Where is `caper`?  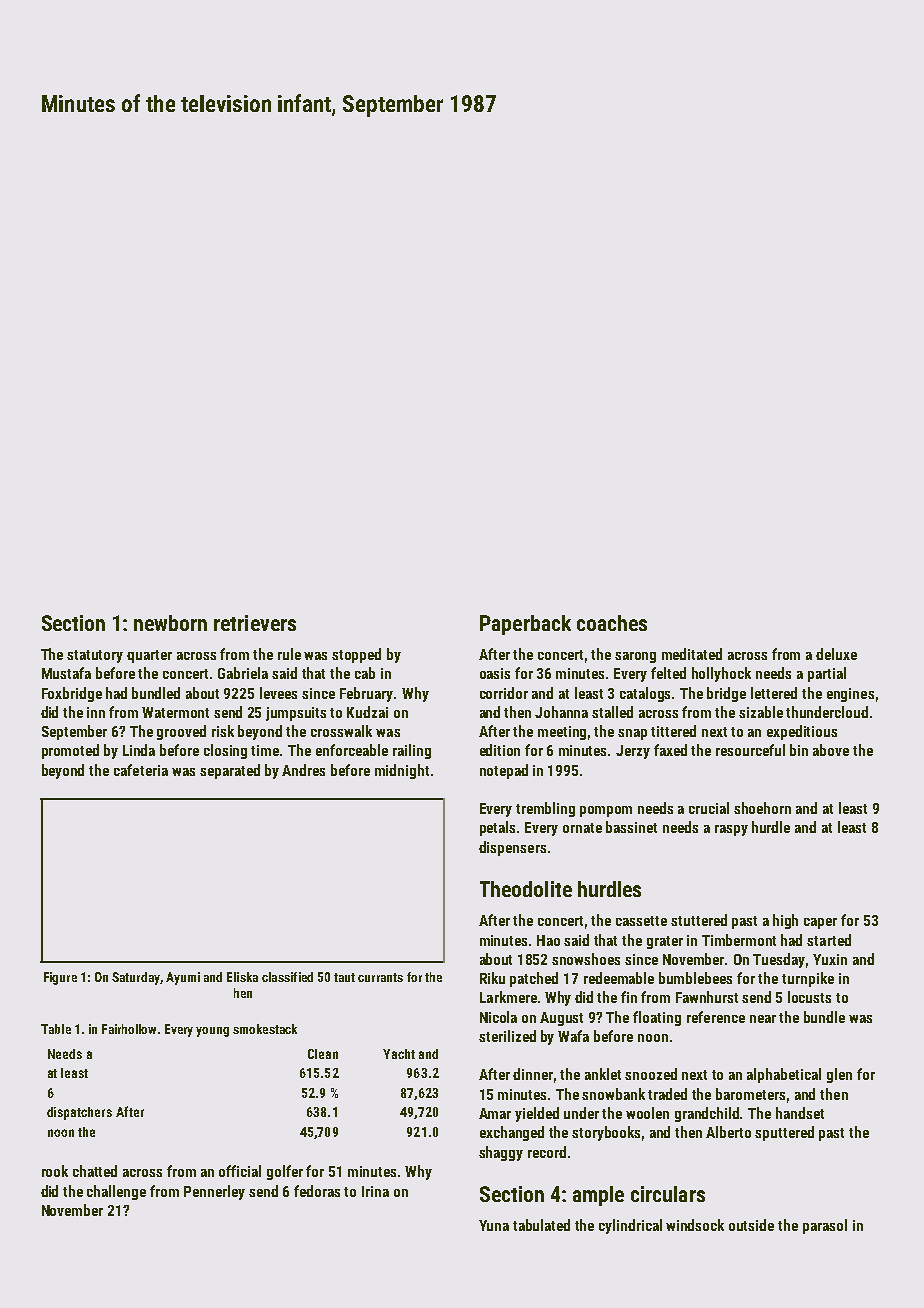 caper is located at coordinates (820, 923).
